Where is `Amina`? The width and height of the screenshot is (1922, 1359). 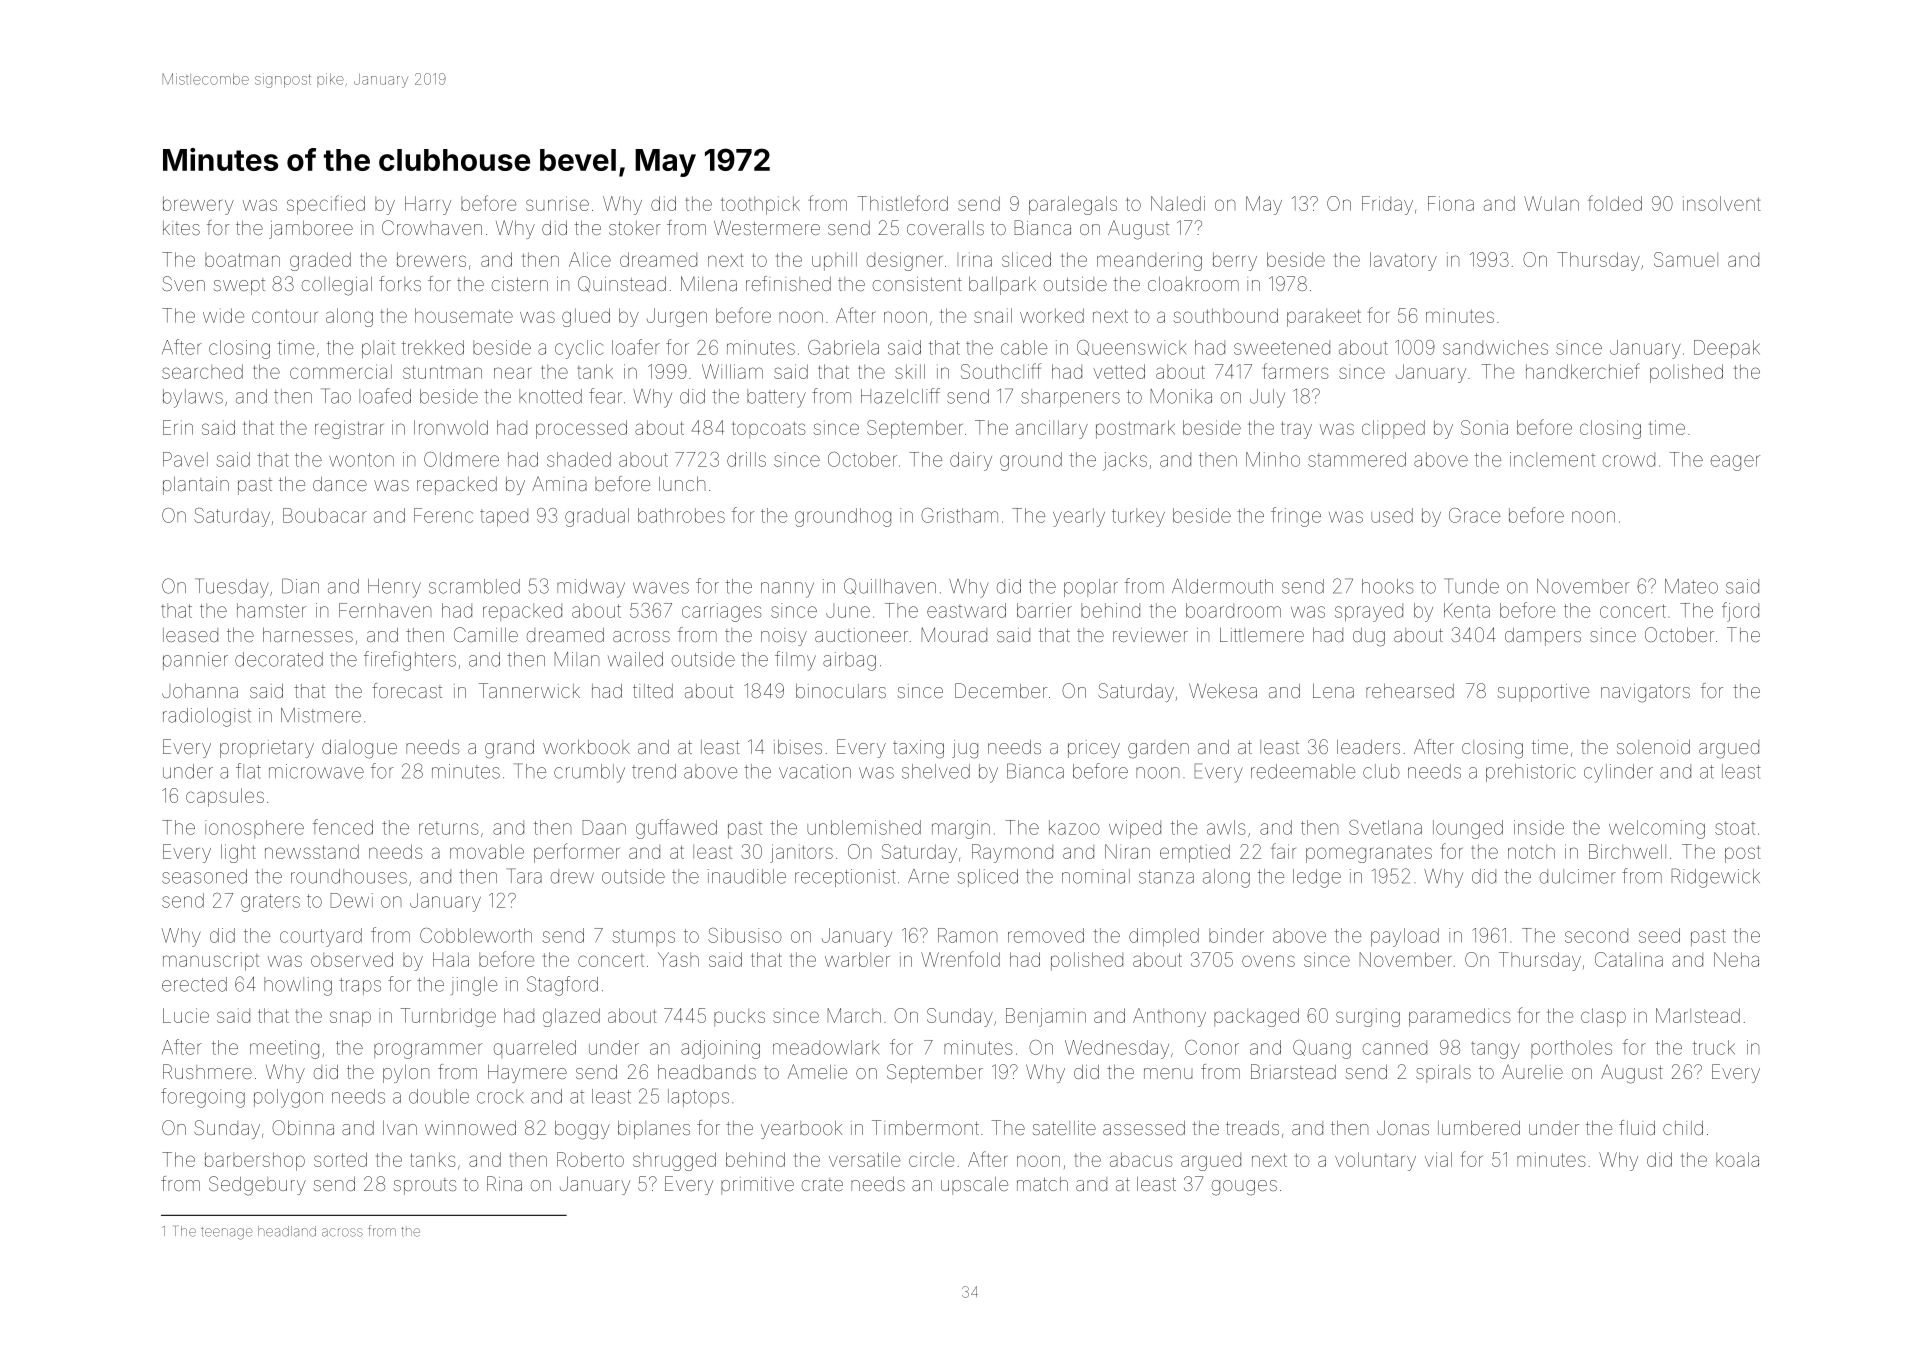 Amina is located at coordinates (559, 483).
